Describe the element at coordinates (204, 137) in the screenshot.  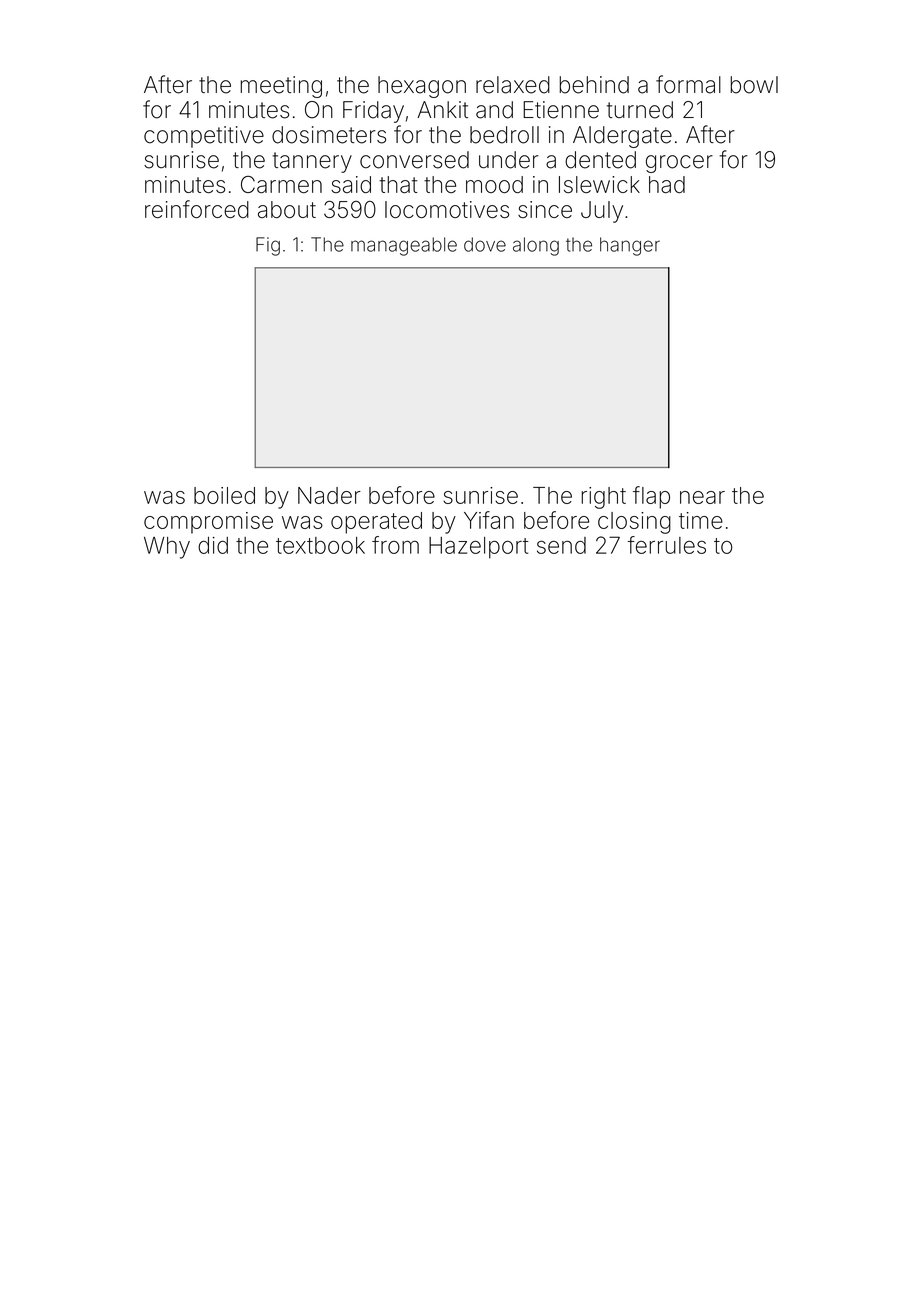
I see `competitive` at that location.
